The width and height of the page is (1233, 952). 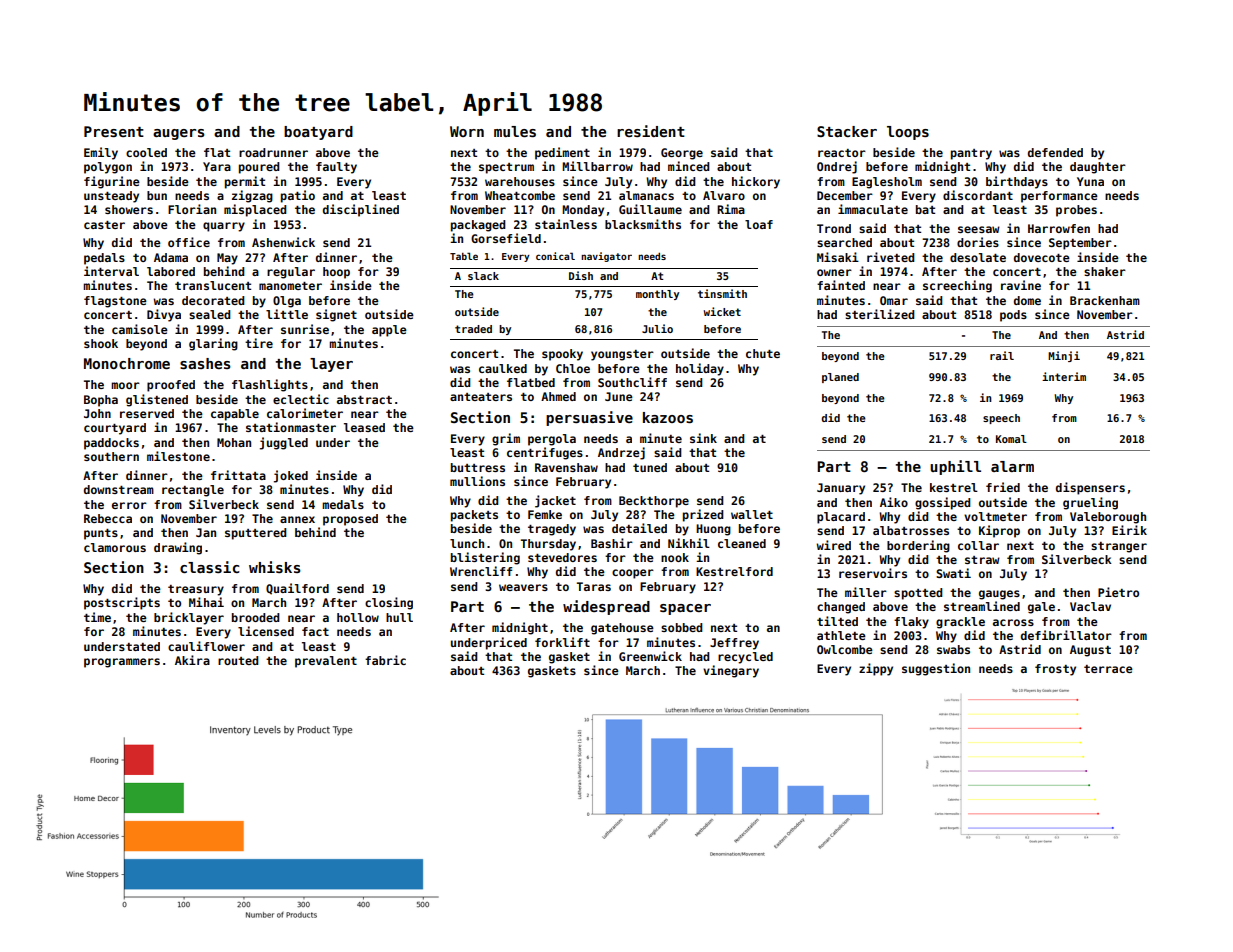 I want to click on holiday, so click(x=700, y=369).
